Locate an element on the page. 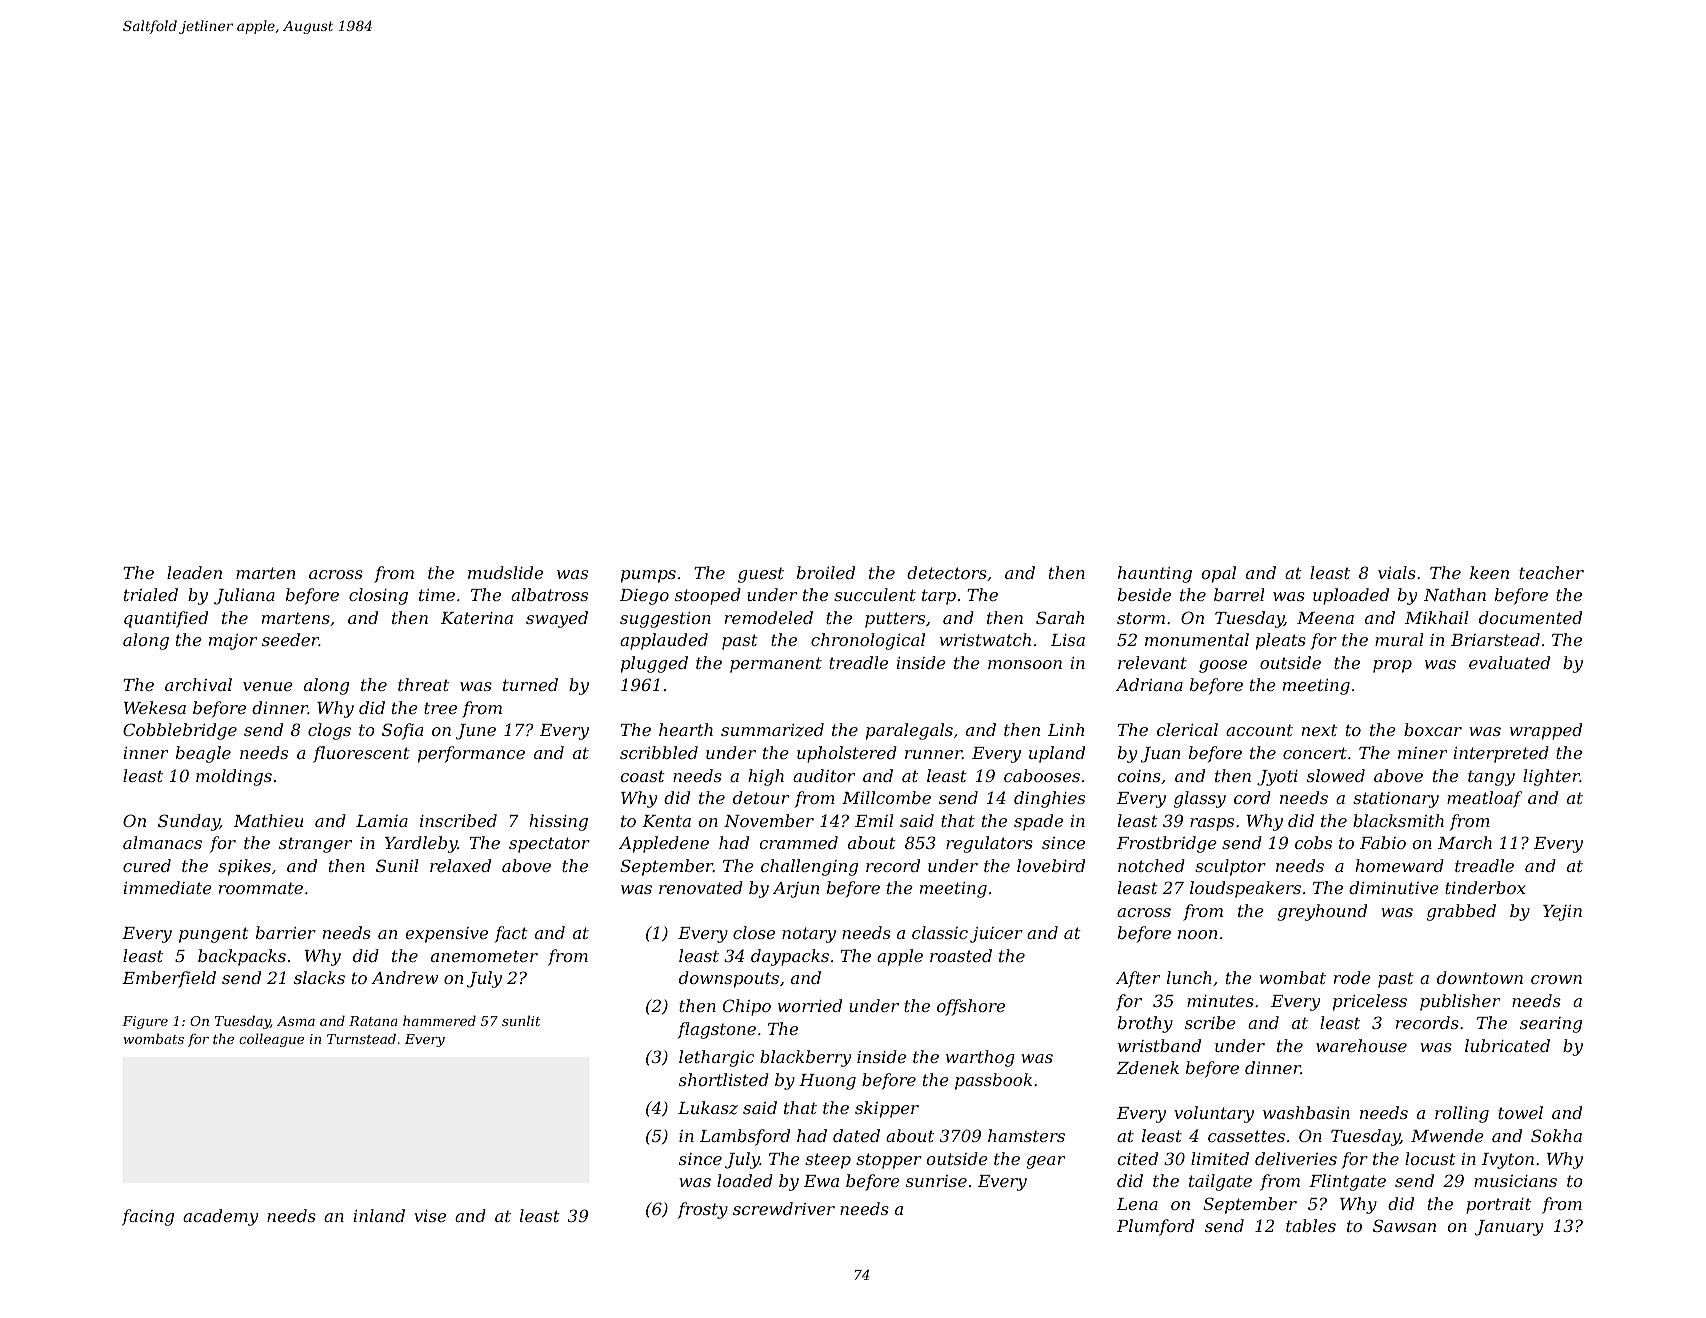 This page has width=1706, height=1318. diminutive is located at coordinates (1394, 887).
